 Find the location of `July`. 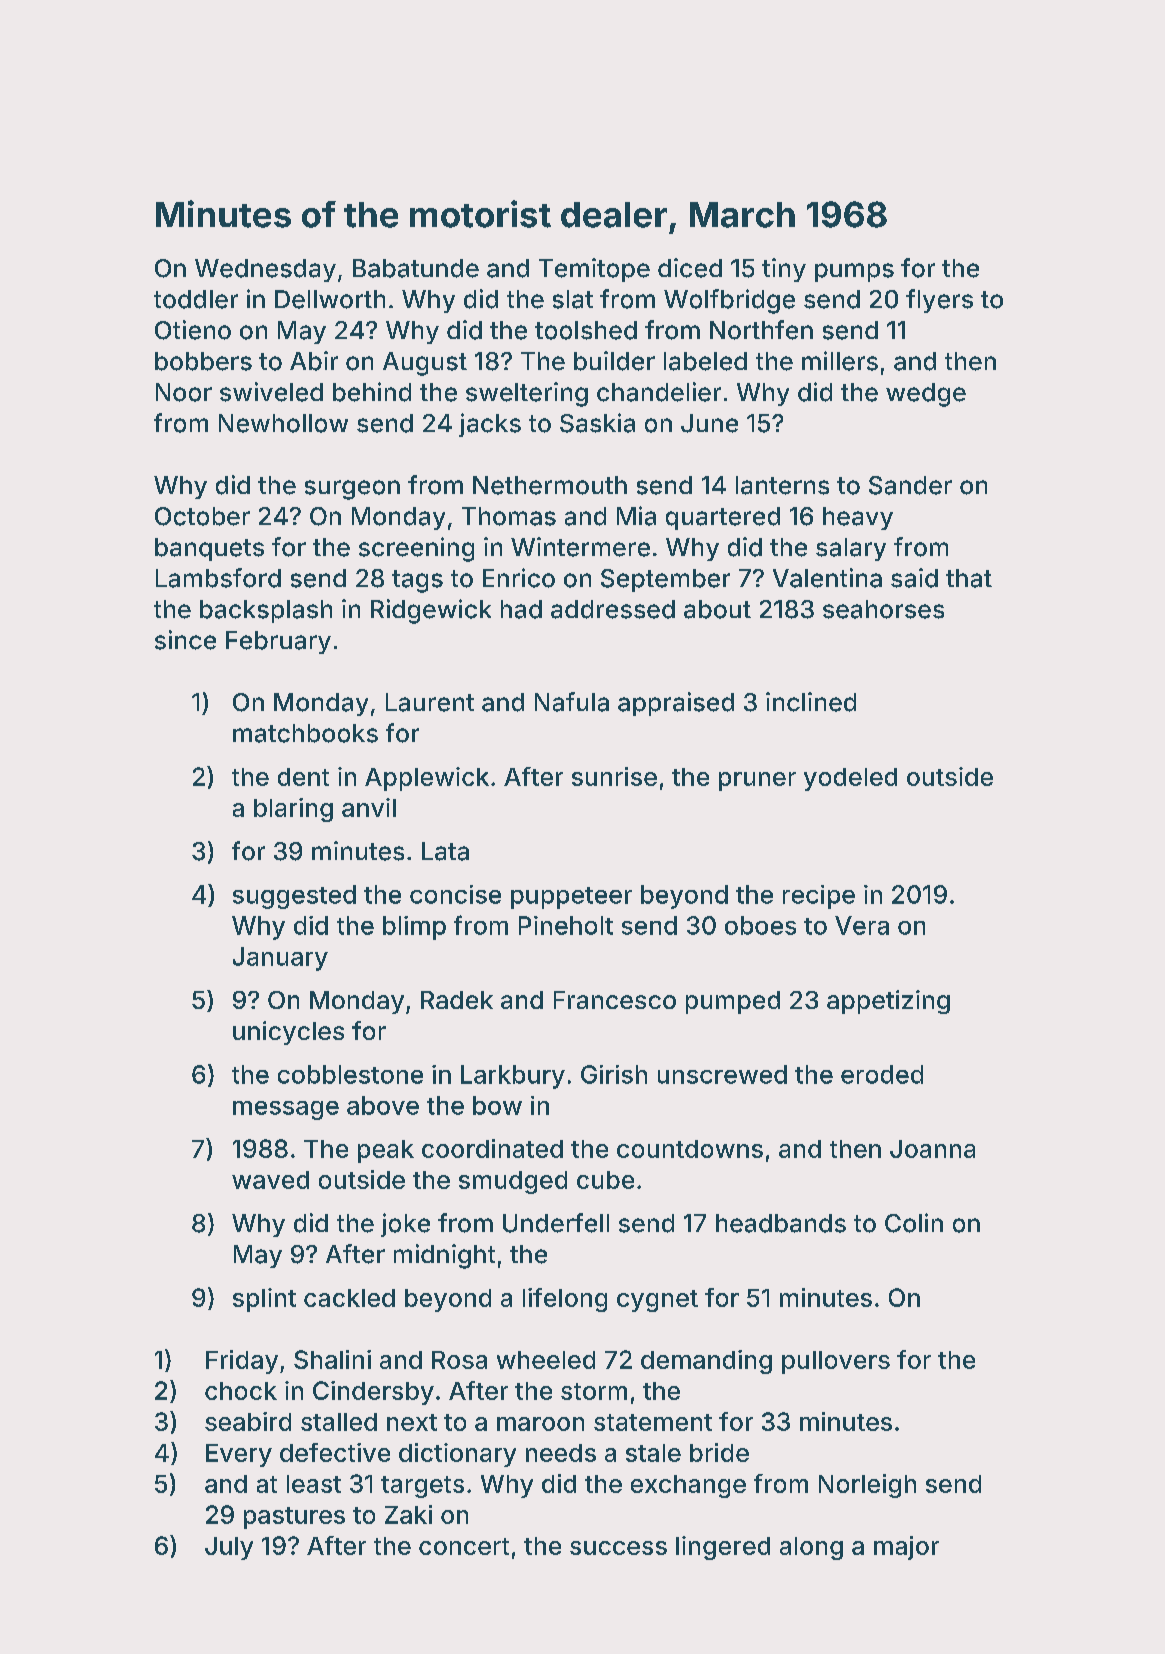

July is located at coordinates (229, 1548).
